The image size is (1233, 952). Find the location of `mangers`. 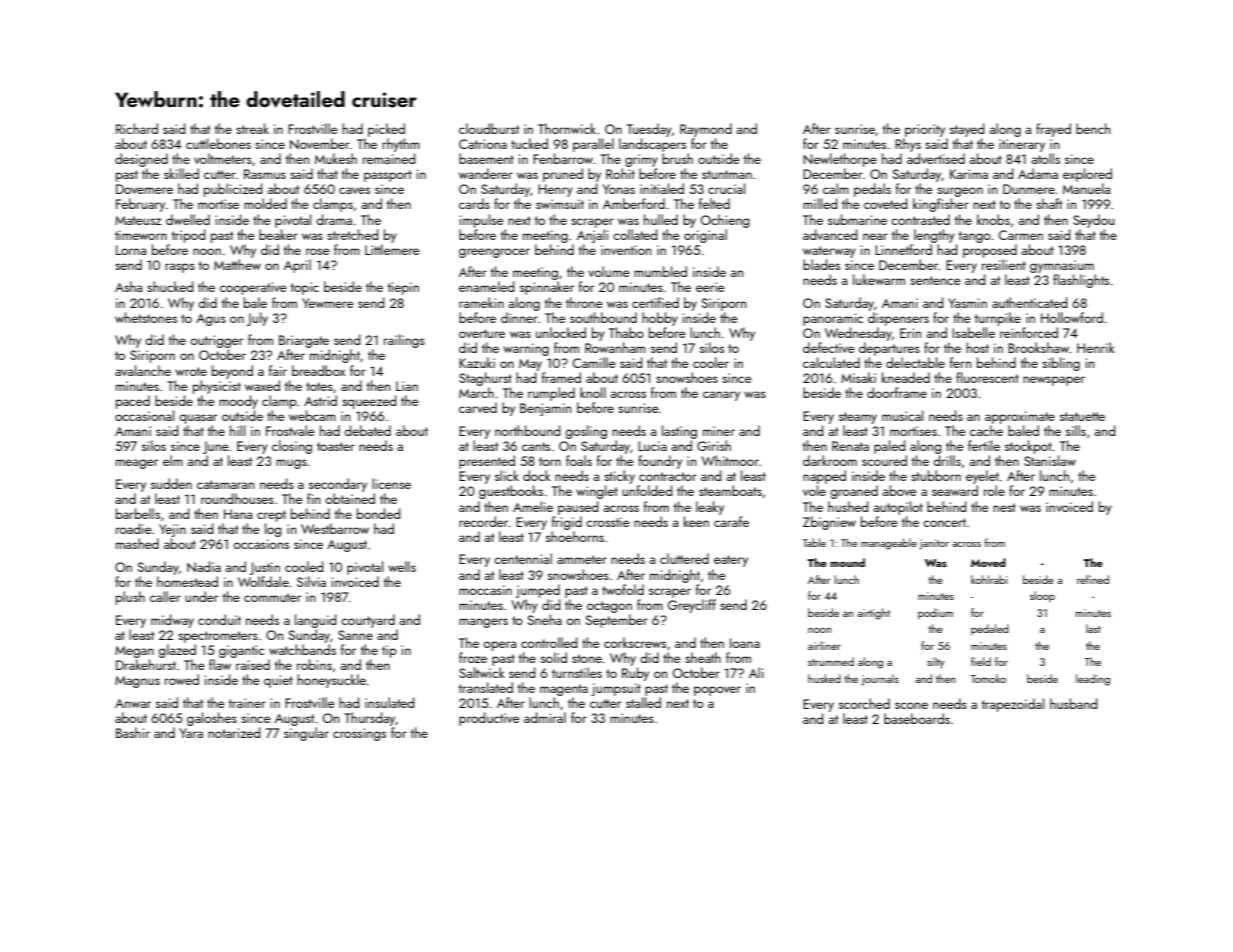

mangers is located at coordinates (483, 623).
